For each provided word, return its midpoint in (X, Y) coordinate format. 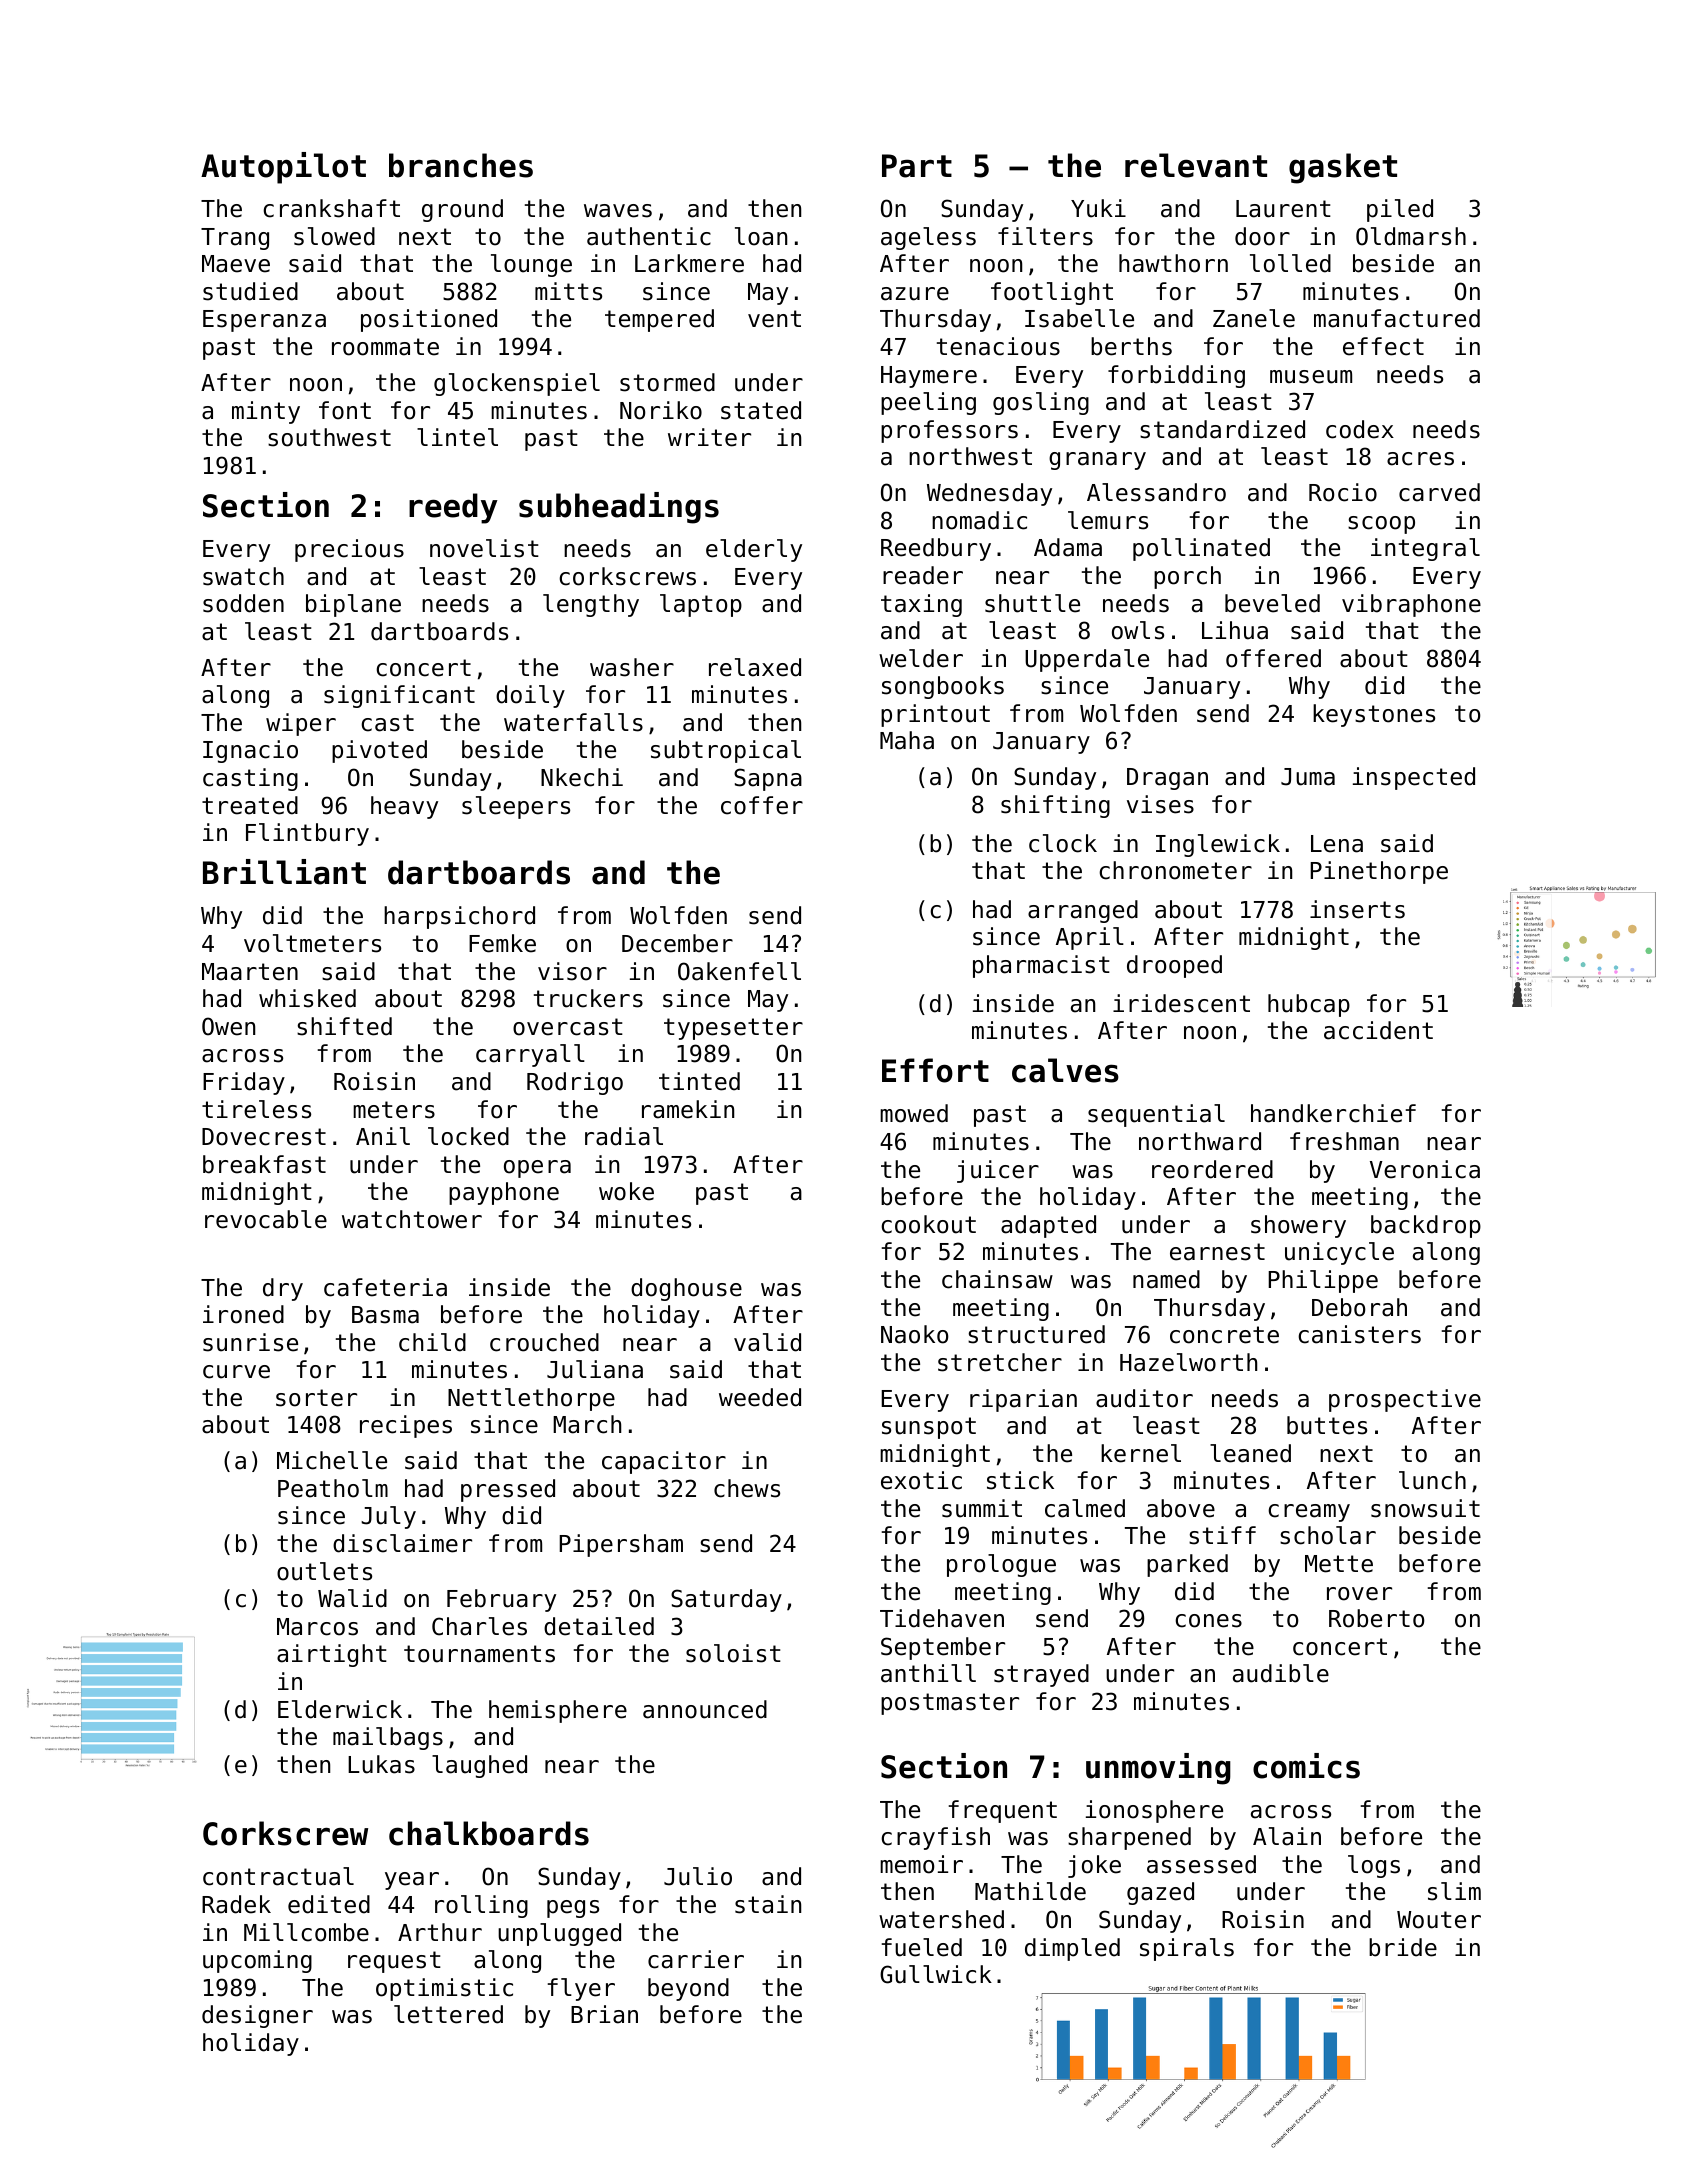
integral (1425, 549)
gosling (1041, 403)
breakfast (264, 1164)
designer (257, 2016)
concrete (1224, 1335)
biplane (353, 605)
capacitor (664, 1462)
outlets (324, 1571)
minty (266, 412)
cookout (928, 1224)
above (1181, 1508)
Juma (1308, 777)
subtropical (726, 751)
